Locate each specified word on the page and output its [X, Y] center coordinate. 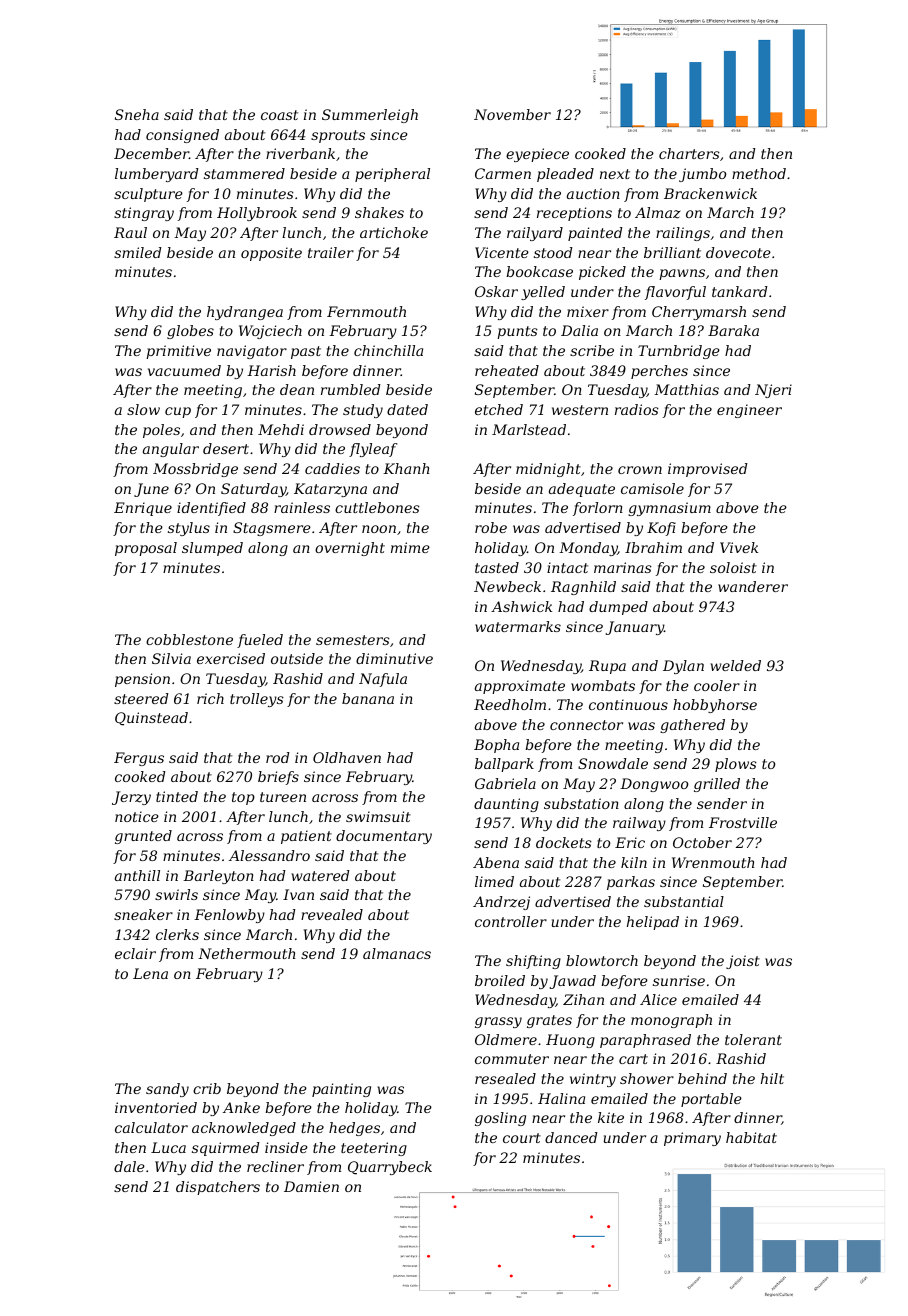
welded [735, 665]
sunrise [679, 980]
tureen [283, 797]
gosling [500, 1119]
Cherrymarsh [699, 313]
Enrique [143, 509]
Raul [130, 232]
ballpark [504, 765]
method [759, 173]
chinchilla [388, 350]
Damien [311, 1186]
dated [407, 409]
